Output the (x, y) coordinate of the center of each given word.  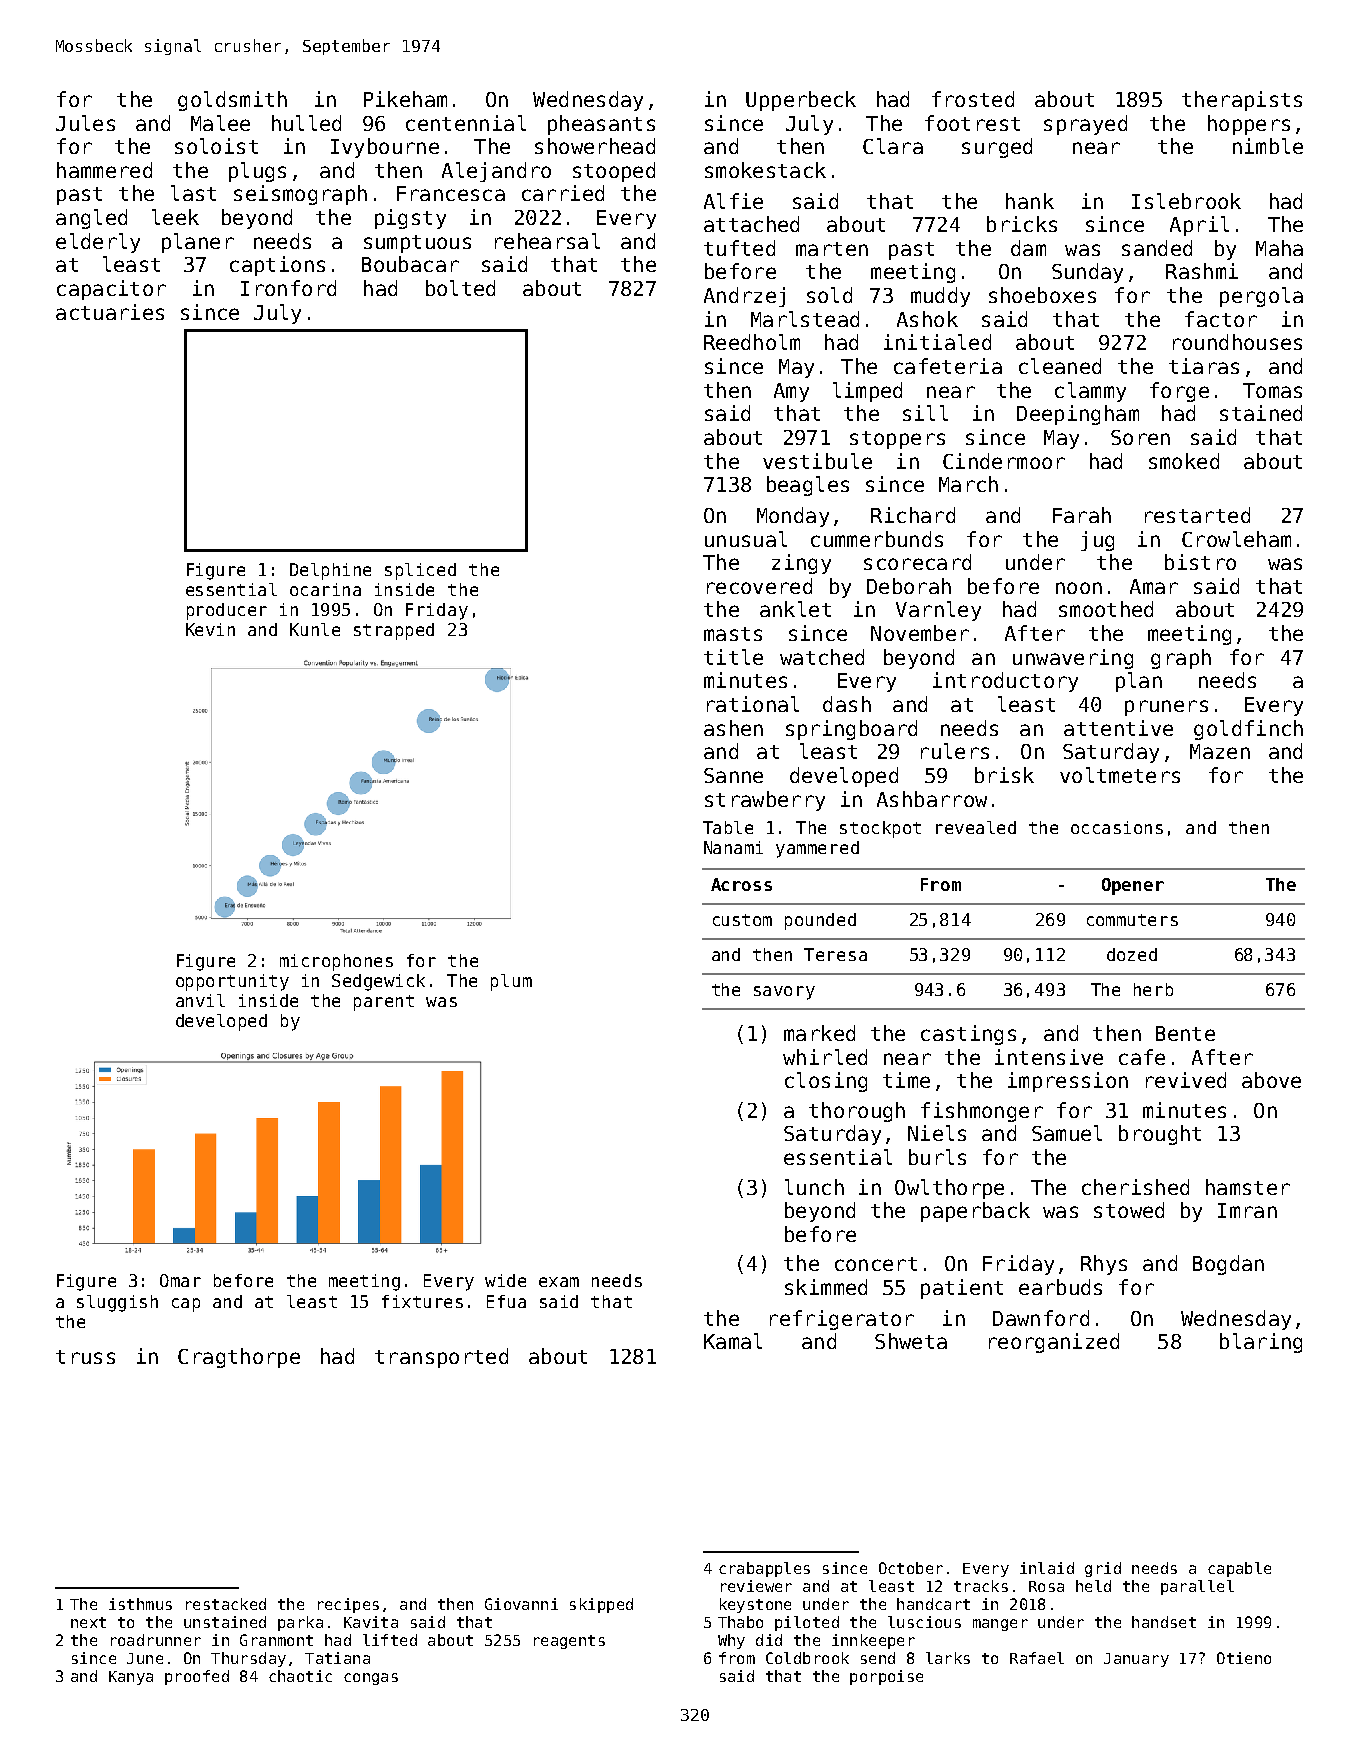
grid (1103, 1569)
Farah (1082, 515)
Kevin (210, 629)
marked (819, 1033)
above (1271, 1080)
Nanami (733, 847)
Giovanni (521, 1604)
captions (277, 266)
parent (384, 1003)
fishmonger (982, 1112)
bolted (460, 288)
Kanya (131, 1678)
